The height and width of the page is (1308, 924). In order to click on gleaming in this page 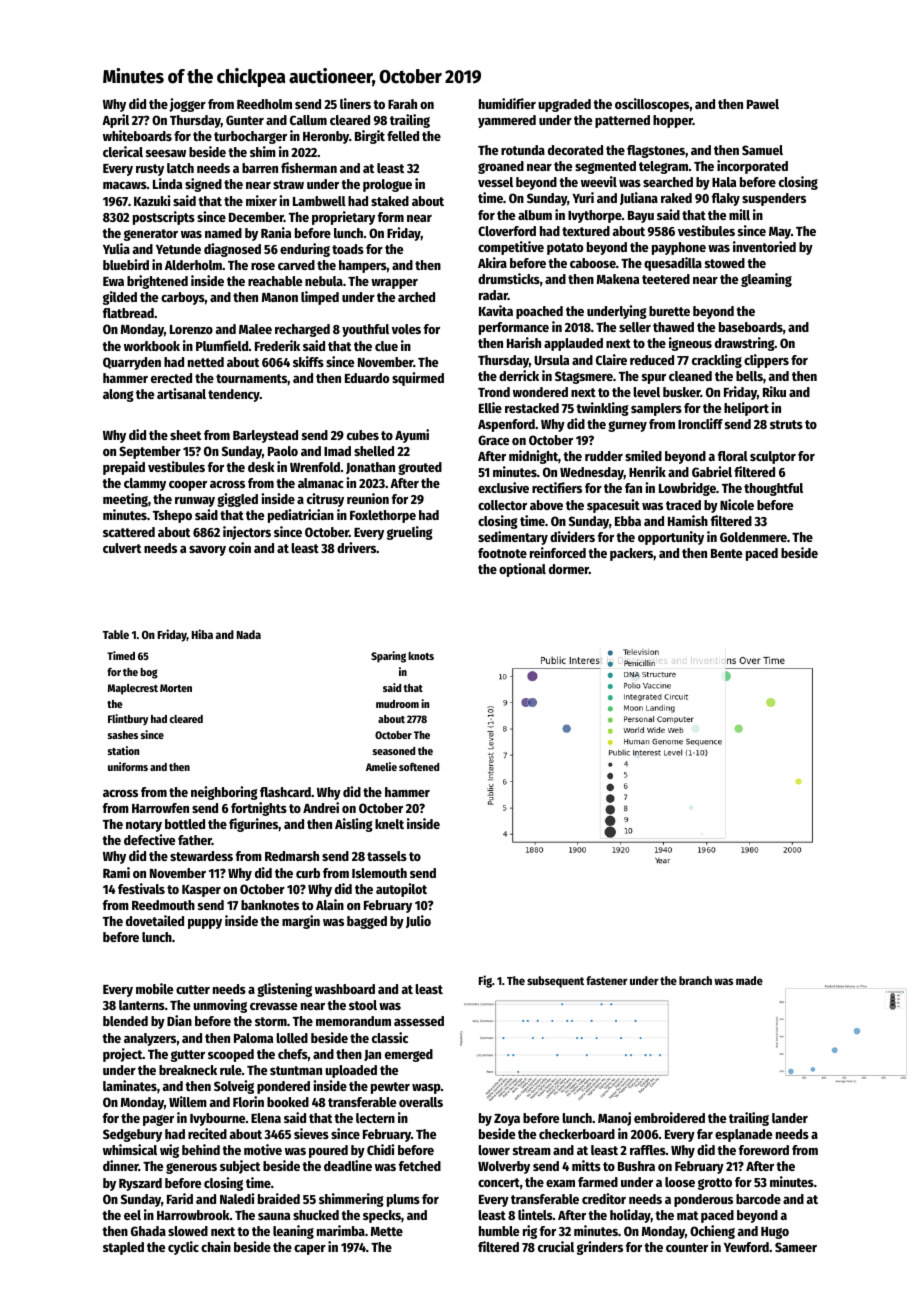, I will do `click(766, 280)`.
